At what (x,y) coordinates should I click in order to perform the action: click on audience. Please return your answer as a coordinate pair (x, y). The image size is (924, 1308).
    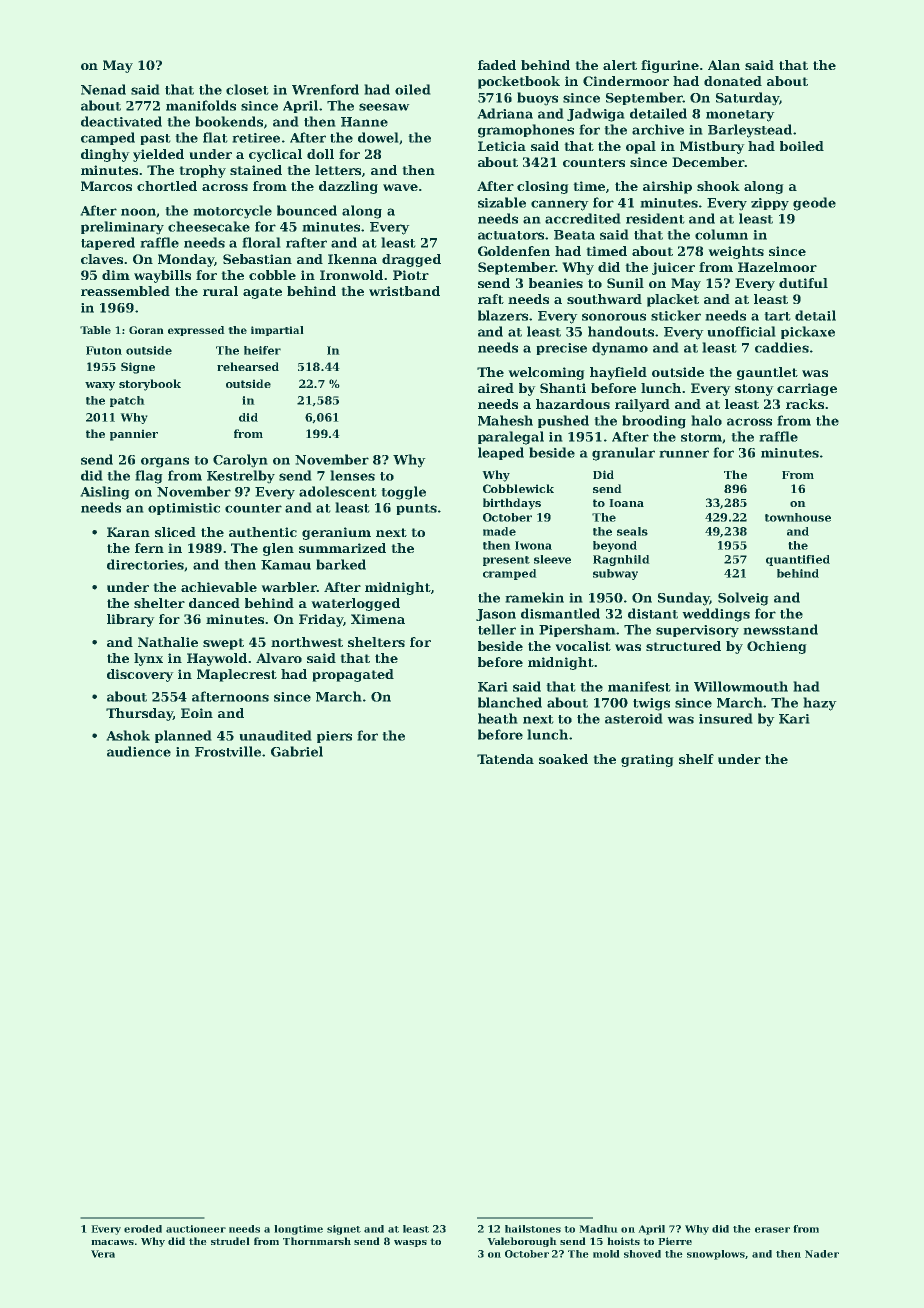
    Looking at the image, I should click on (139, 751).
